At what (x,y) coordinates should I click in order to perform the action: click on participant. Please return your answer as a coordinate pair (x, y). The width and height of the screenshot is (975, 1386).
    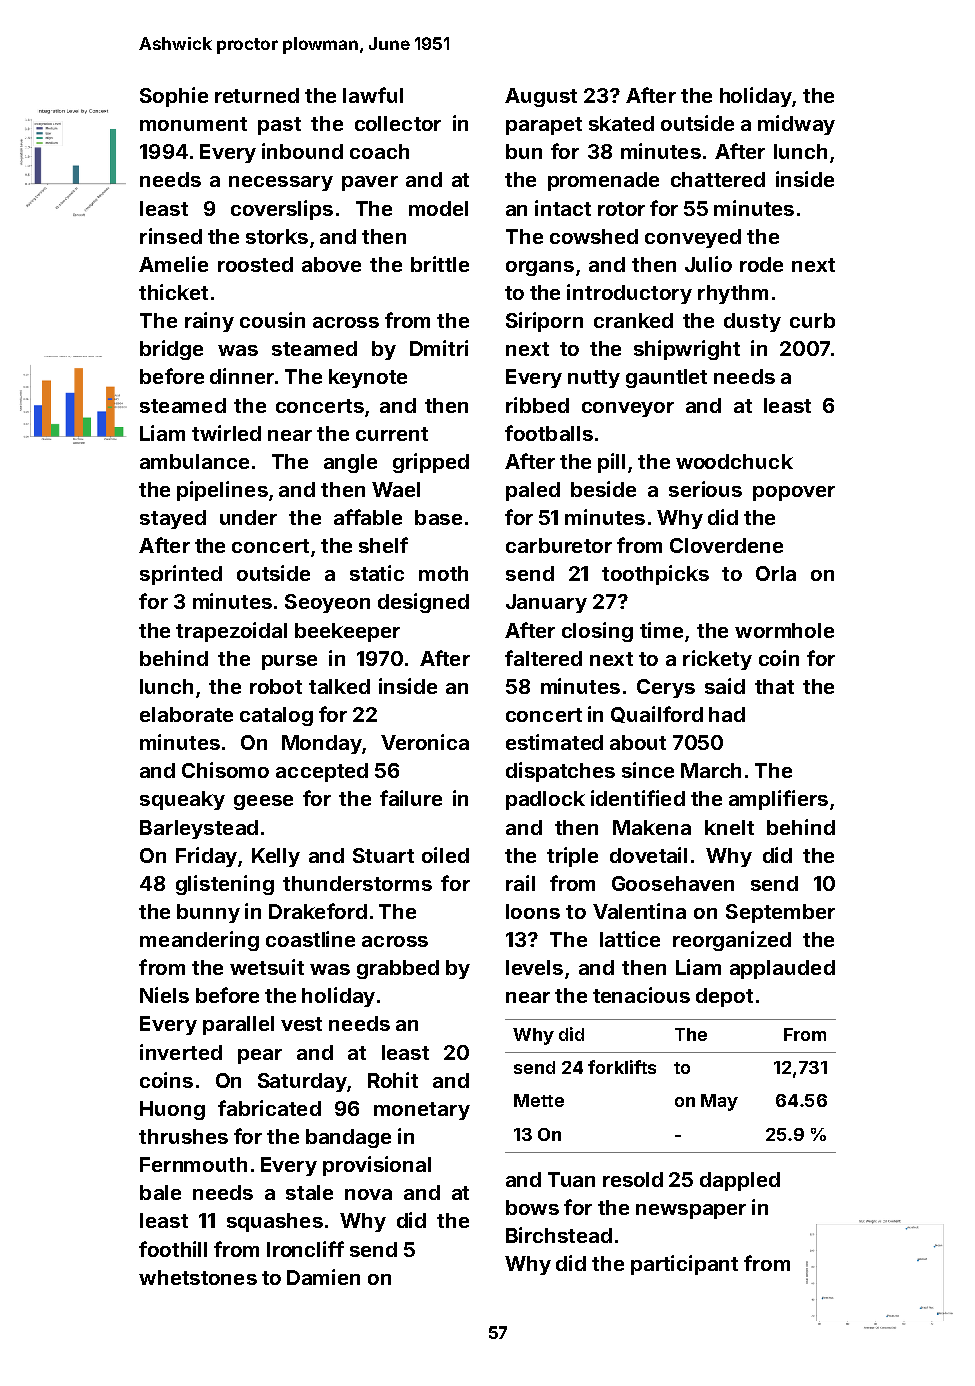
    Looking at the image, I should click on (684, 1265).
